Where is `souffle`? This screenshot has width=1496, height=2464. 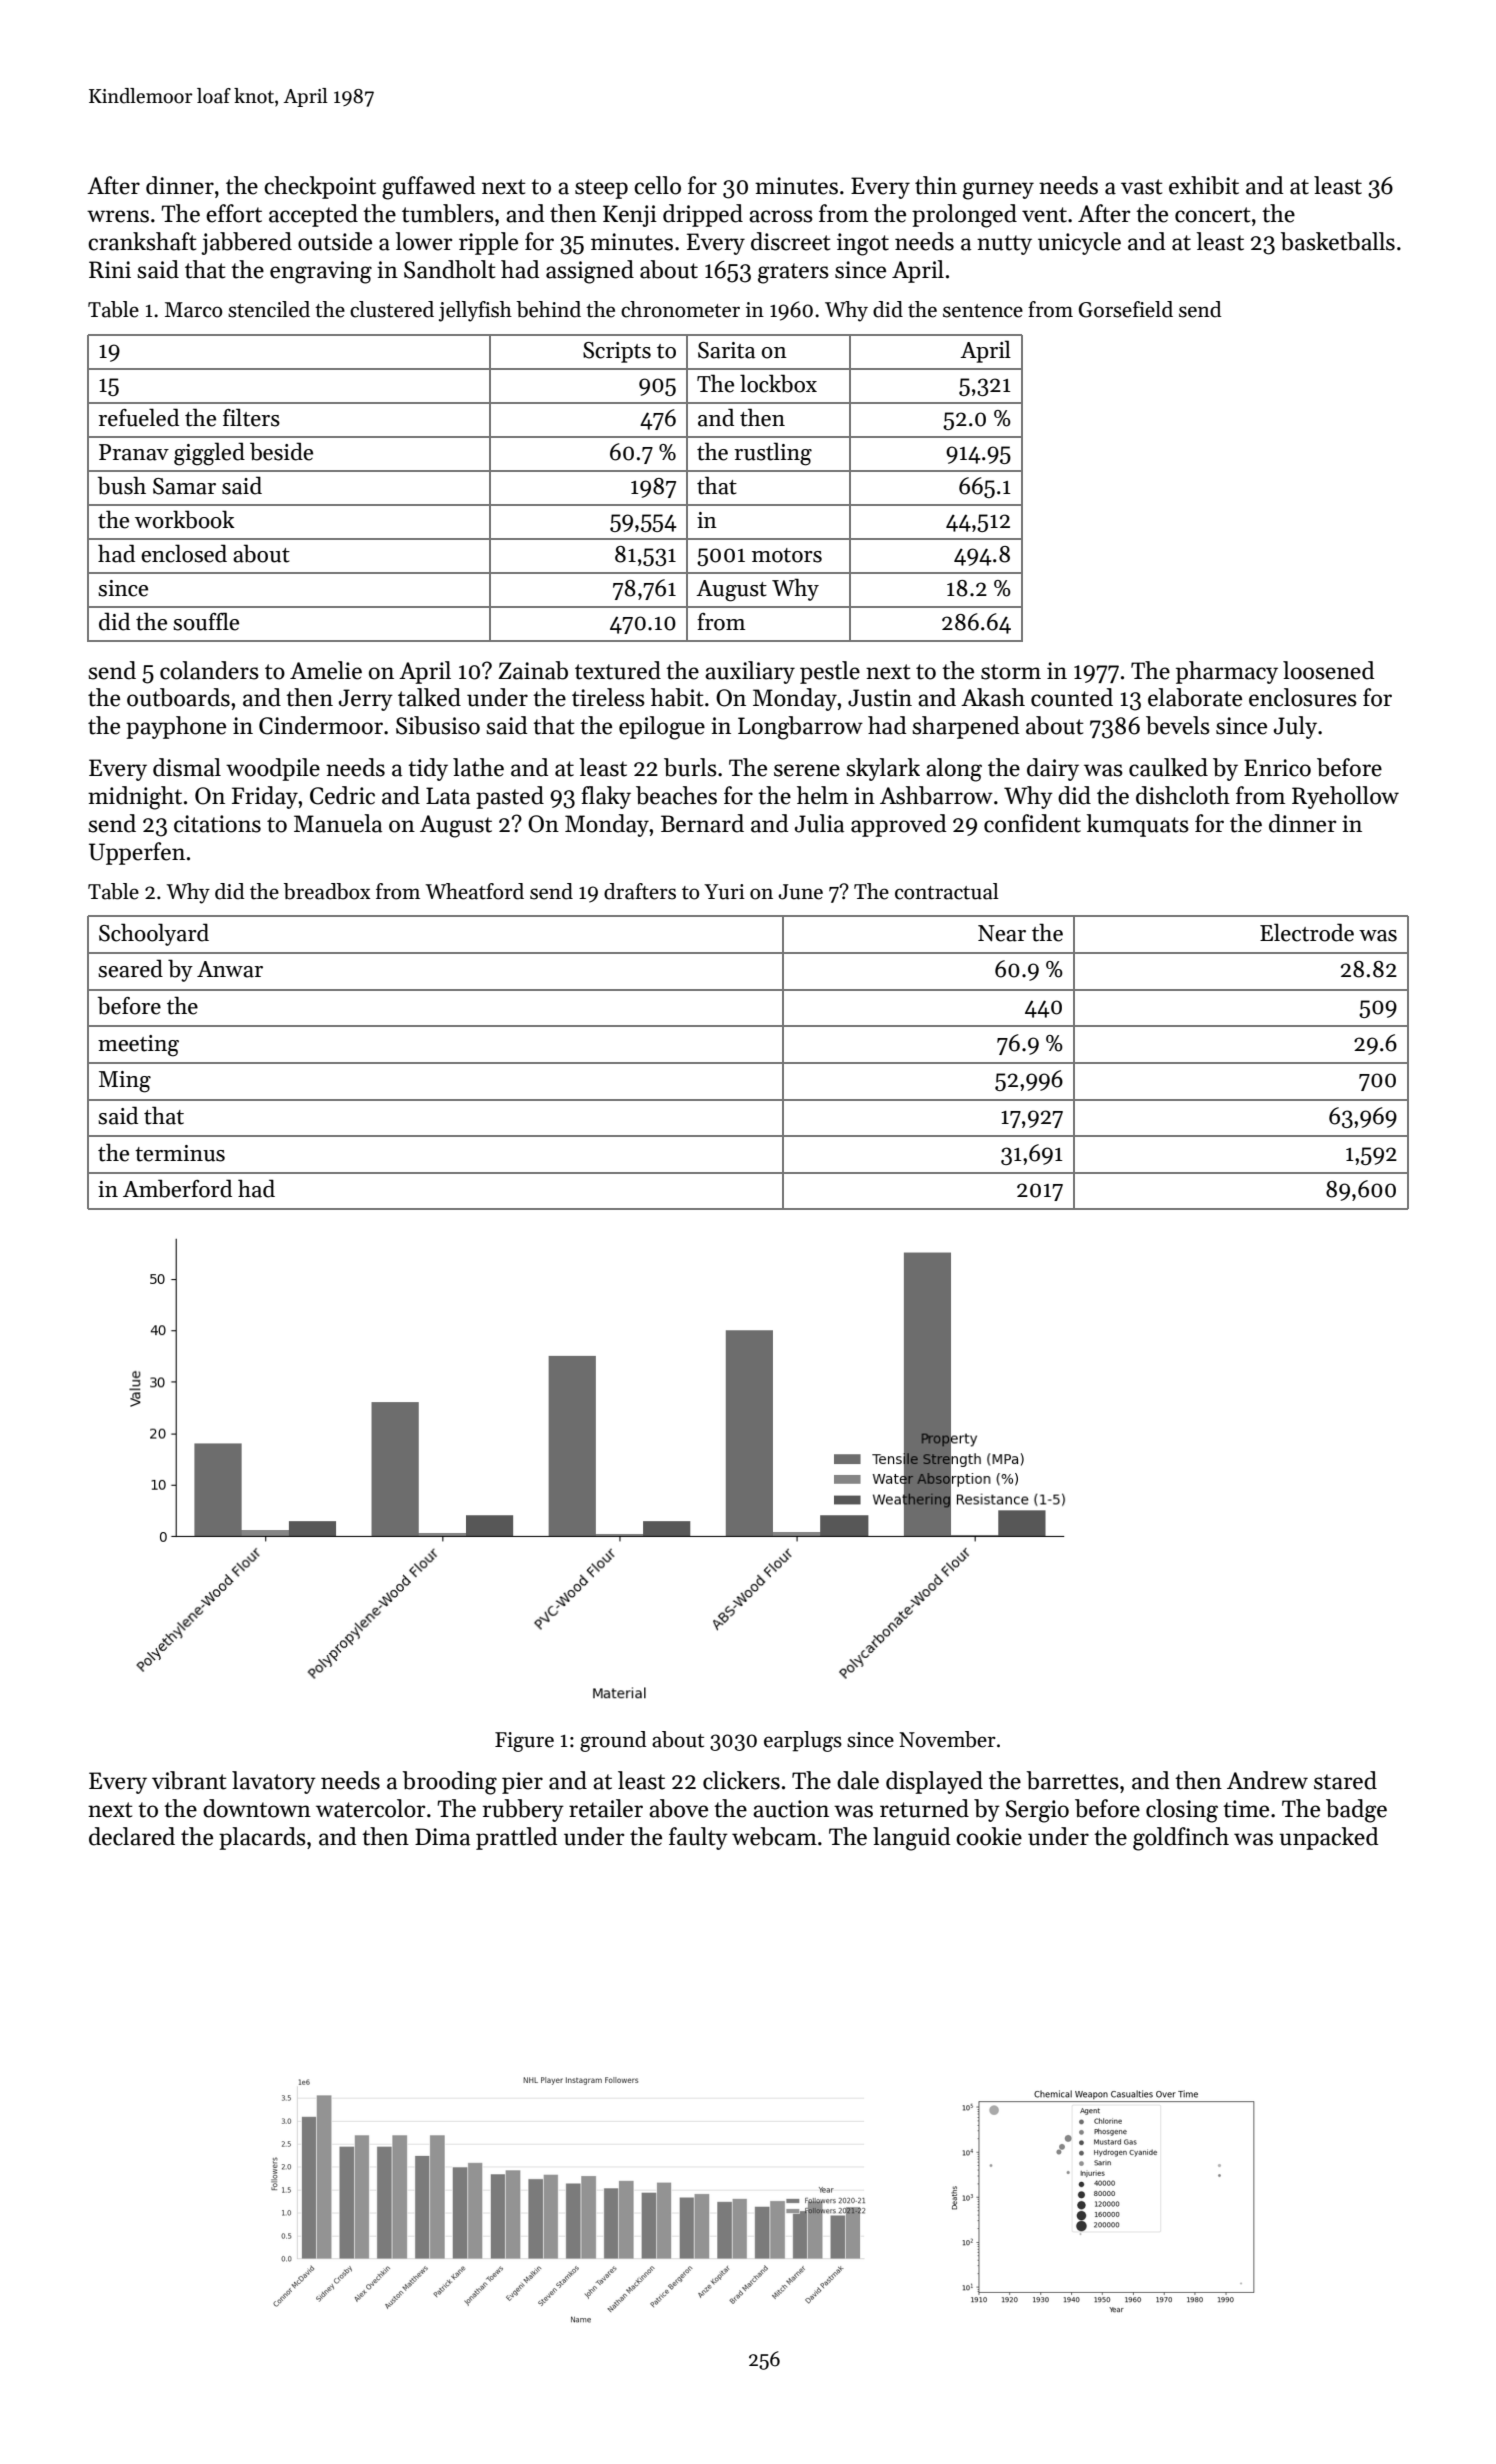 souffle is located at coordinates (206, 621).
